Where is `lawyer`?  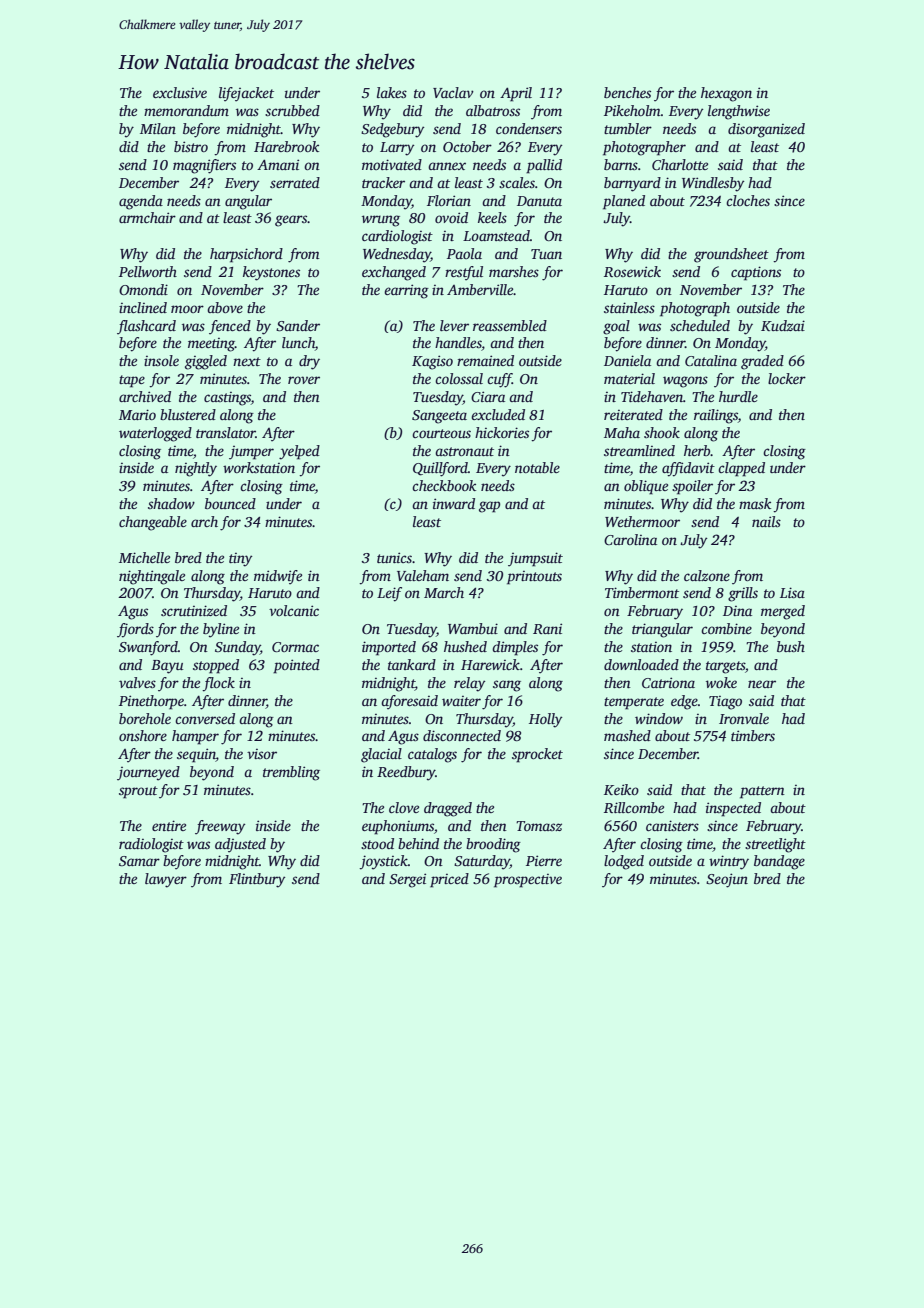
lawyer is located at coordinates (166, 880).
